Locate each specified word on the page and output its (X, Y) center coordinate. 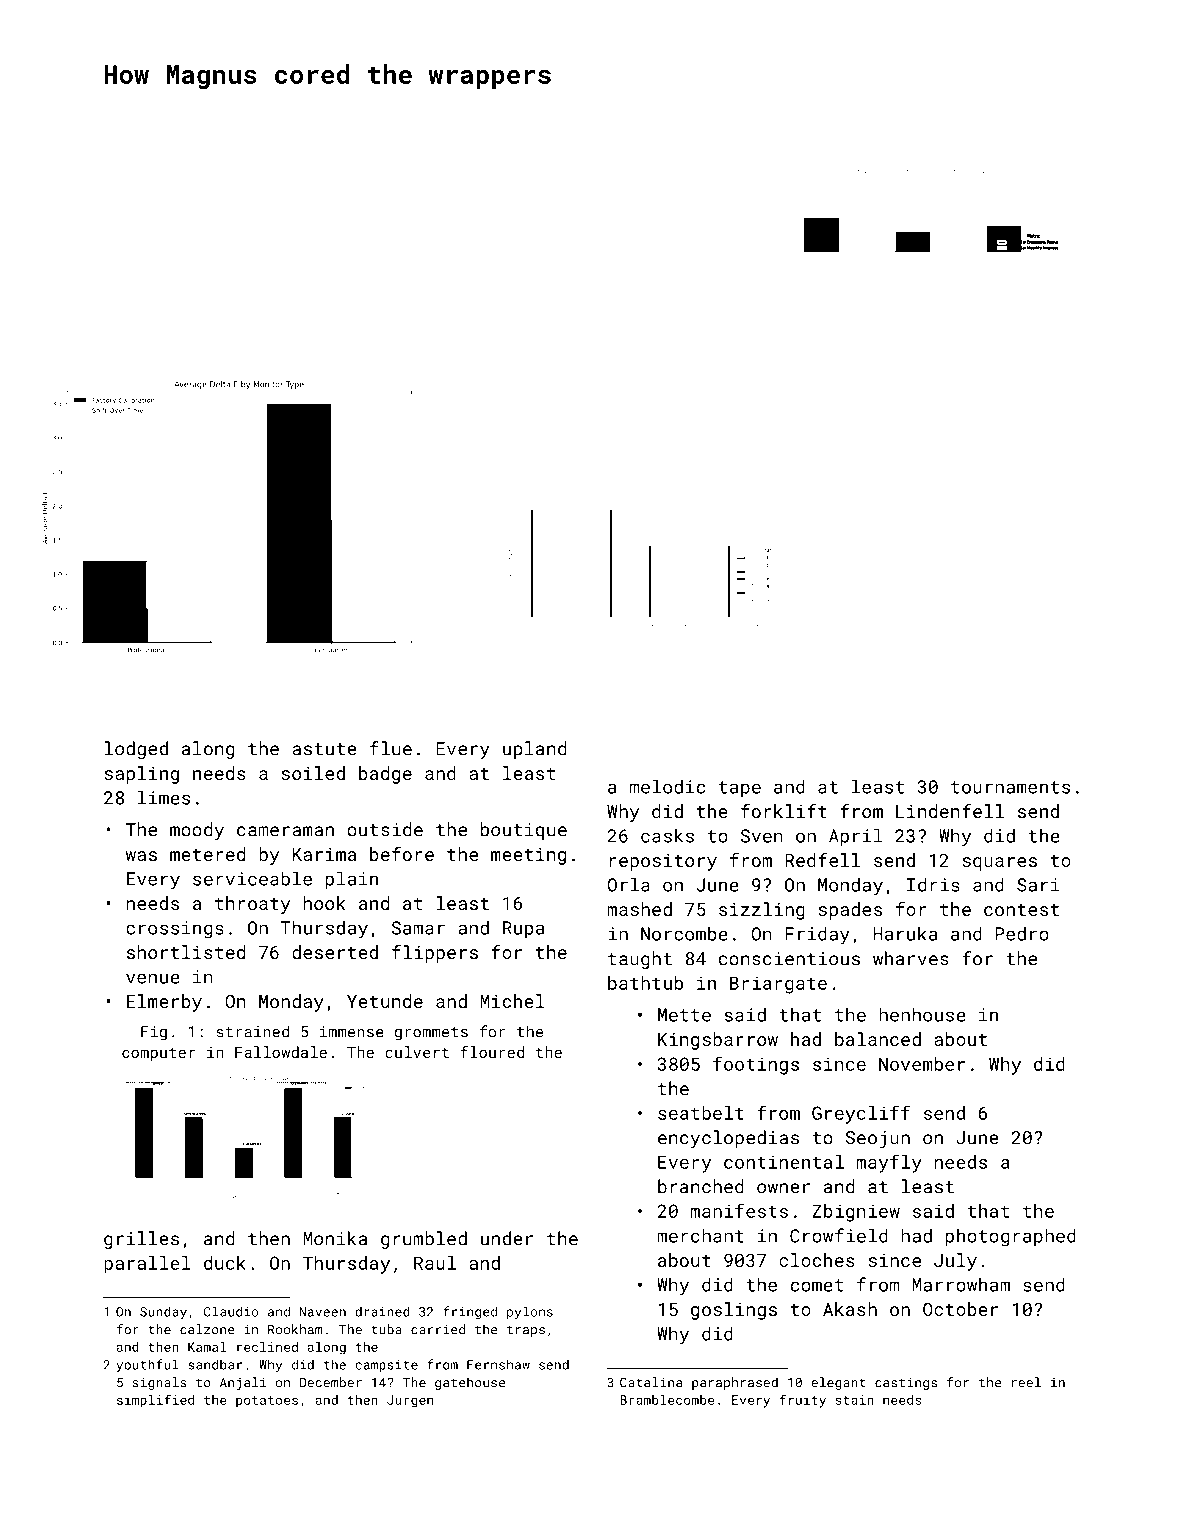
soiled (313, 773)
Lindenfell (950, 811)
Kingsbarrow (718, 1041)
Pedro (1022, 933)
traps (526, 1331)
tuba (386, 1329)
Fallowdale (281, 1052)
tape (740, 789)
